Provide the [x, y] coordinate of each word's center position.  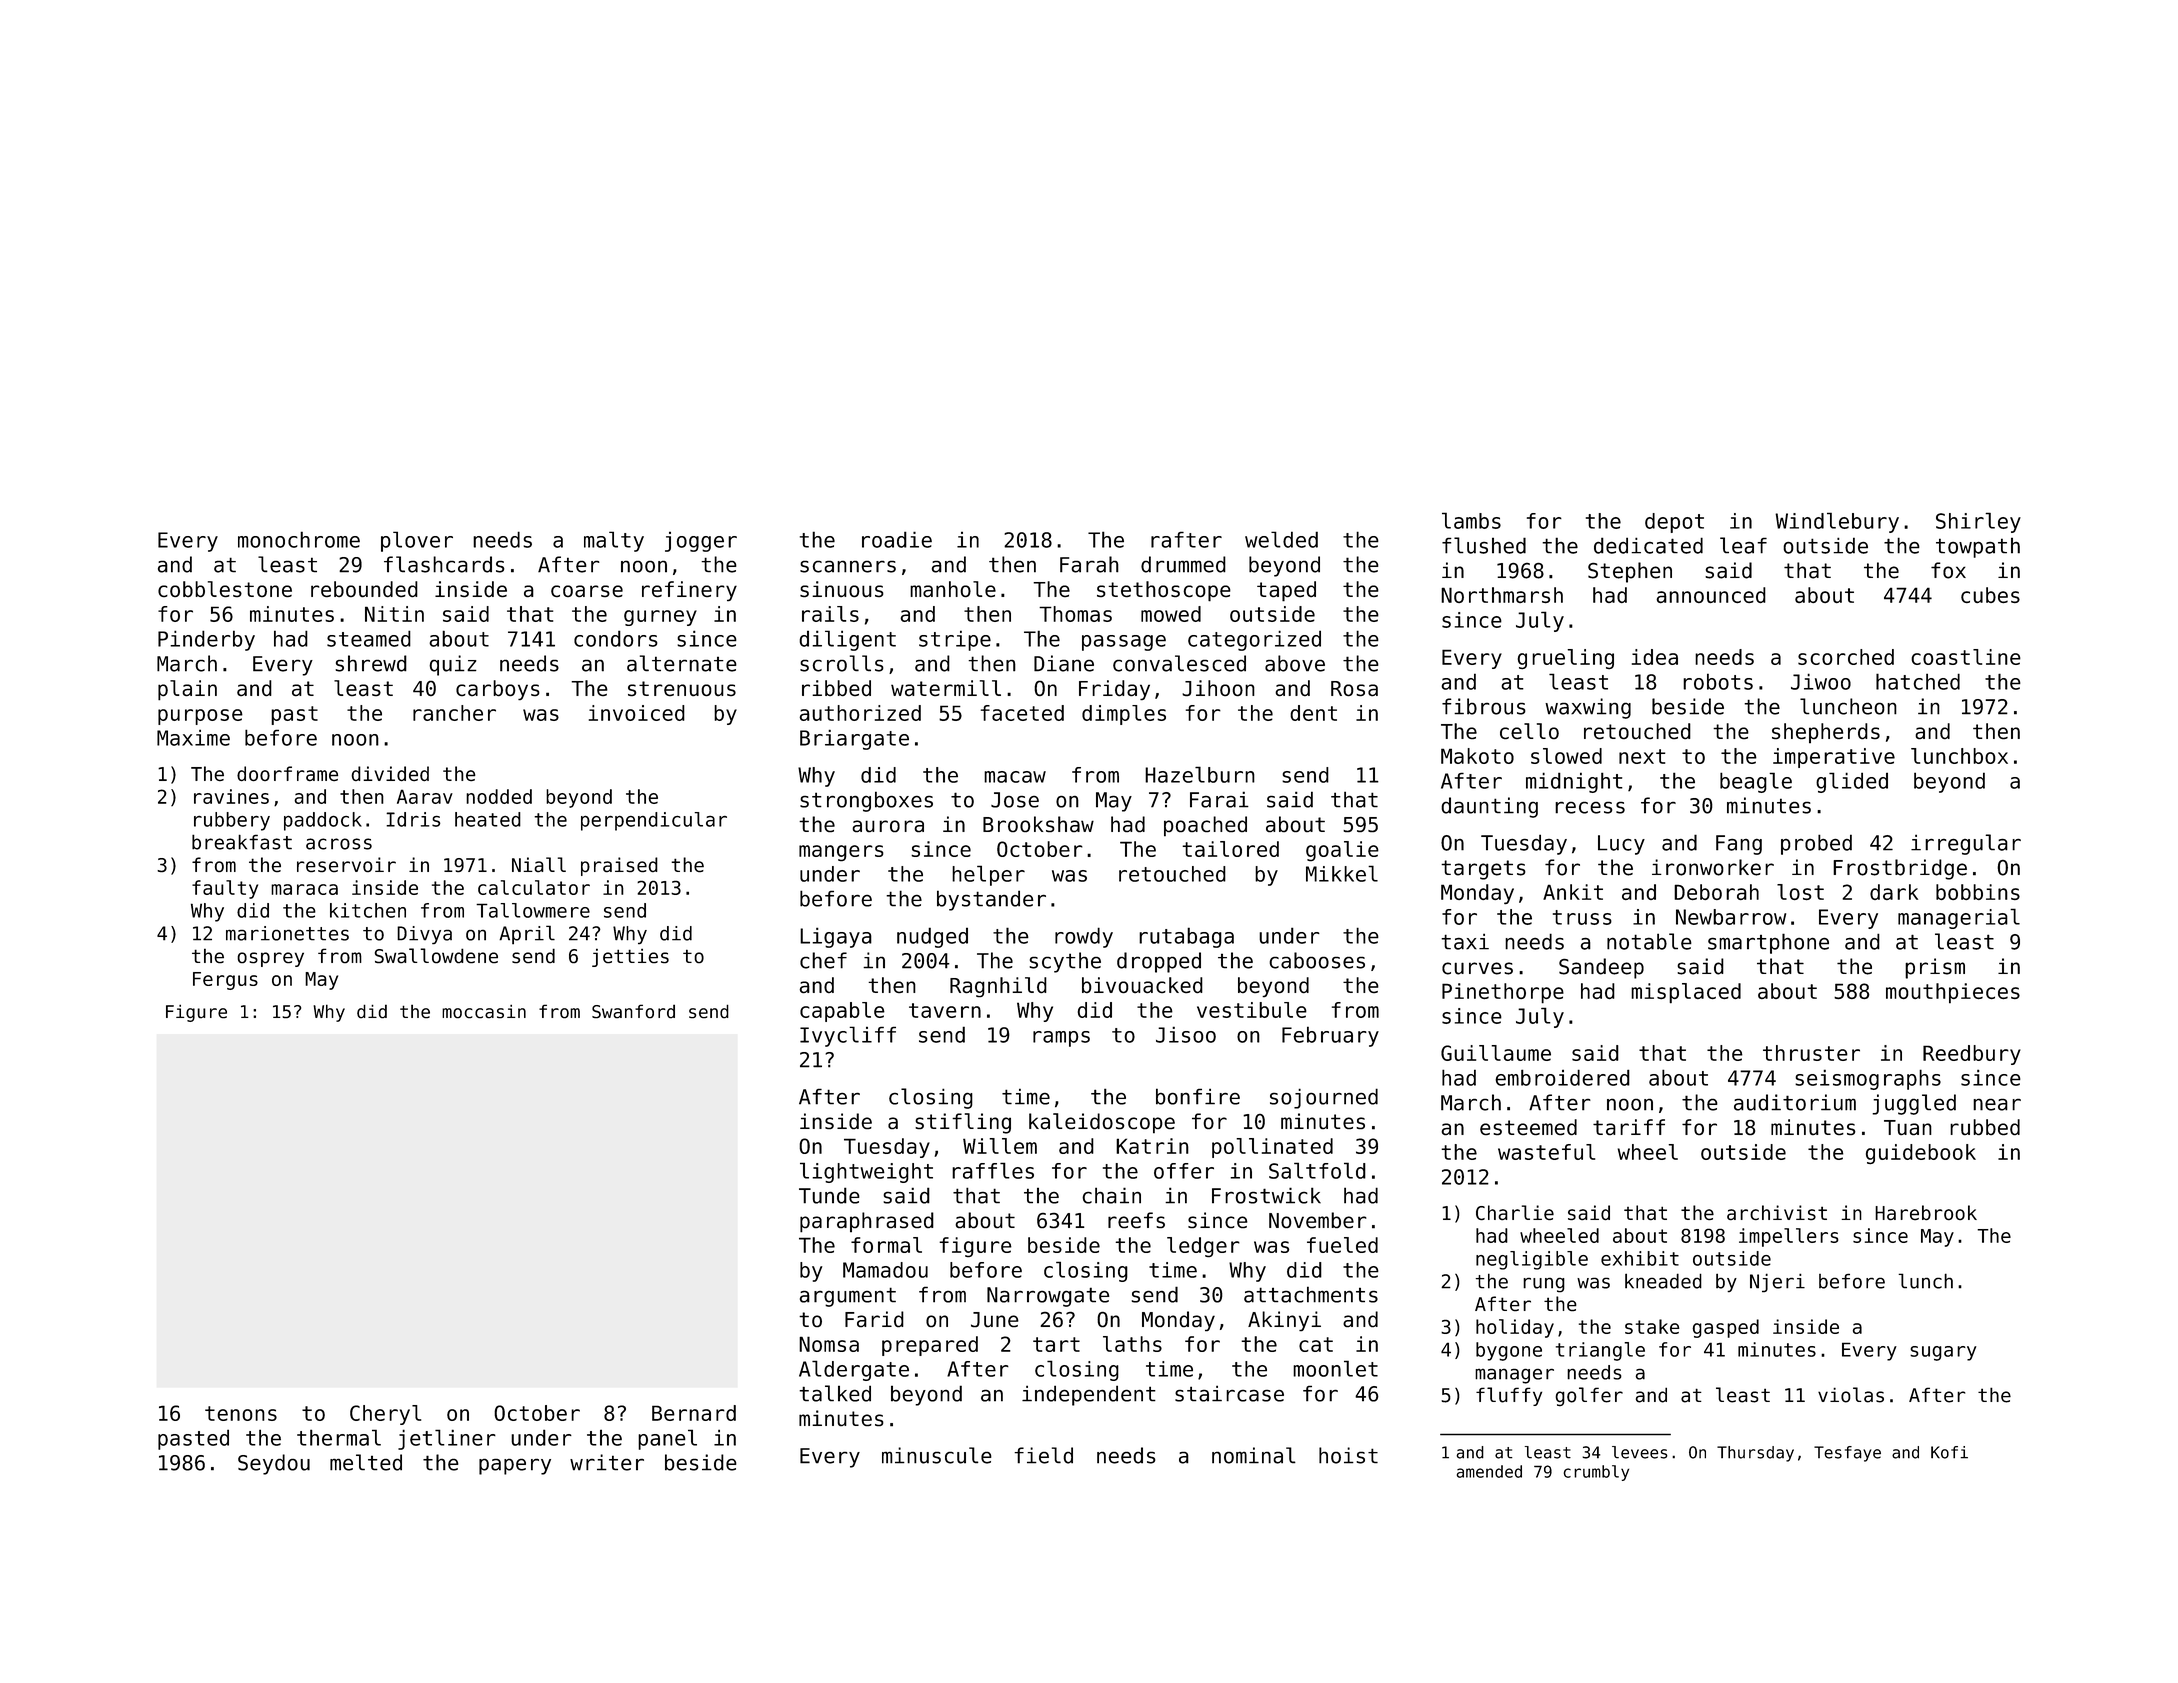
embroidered [1562, 1077]
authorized [860, 713]
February [1330, 1036]
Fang [1739, 845]
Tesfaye [1847, 1454]
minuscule [937, 1455]
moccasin [484, 1012]
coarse [587, 591]
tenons [241, 1413]
